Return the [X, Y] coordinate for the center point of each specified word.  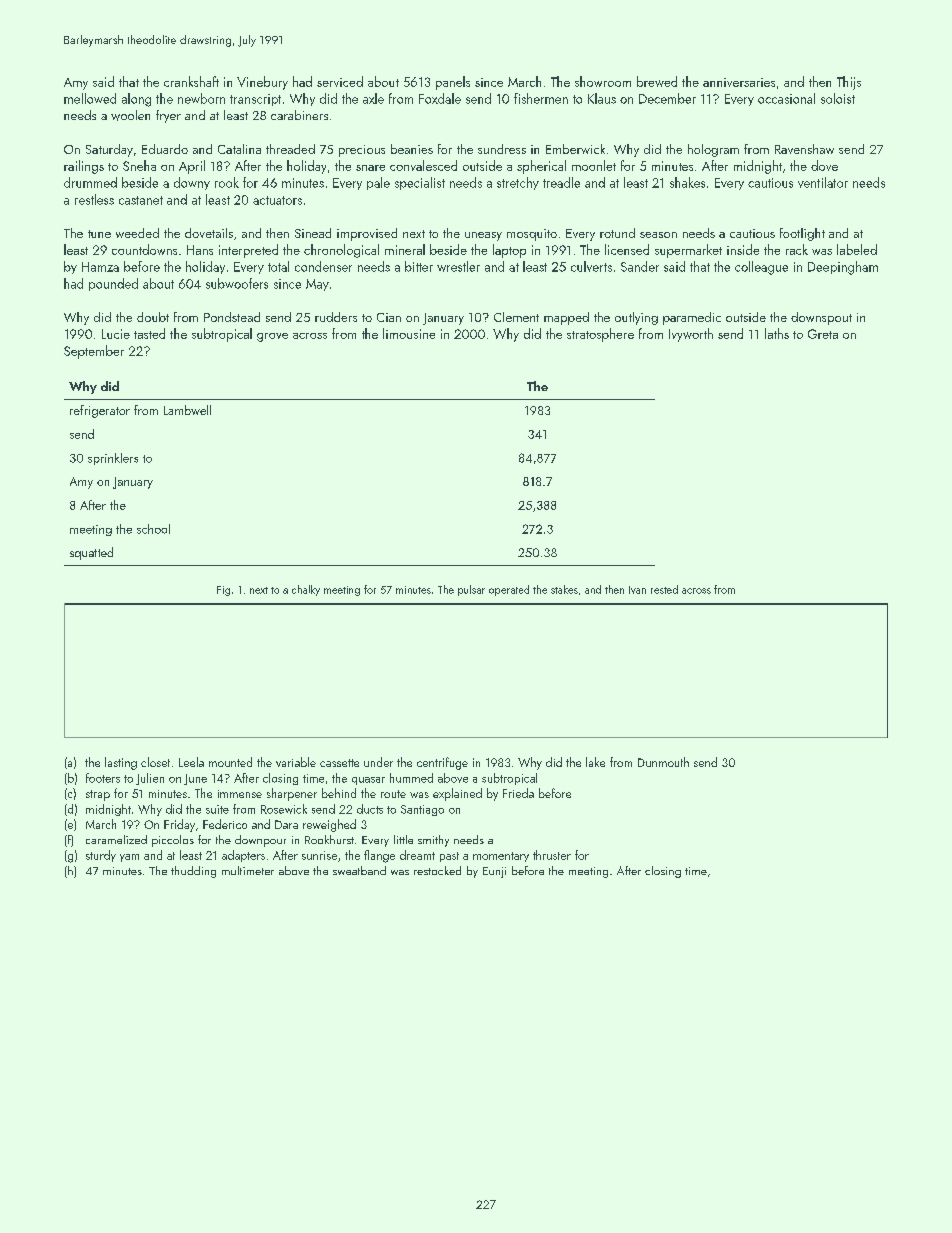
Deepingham [843, 268]
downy [192, 183]
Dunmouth [663, 762]
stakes [564, 589]
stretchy [518, 183]
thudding [193, 872]
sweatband [359, 870]
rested [664, 589]
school [153, 529]
